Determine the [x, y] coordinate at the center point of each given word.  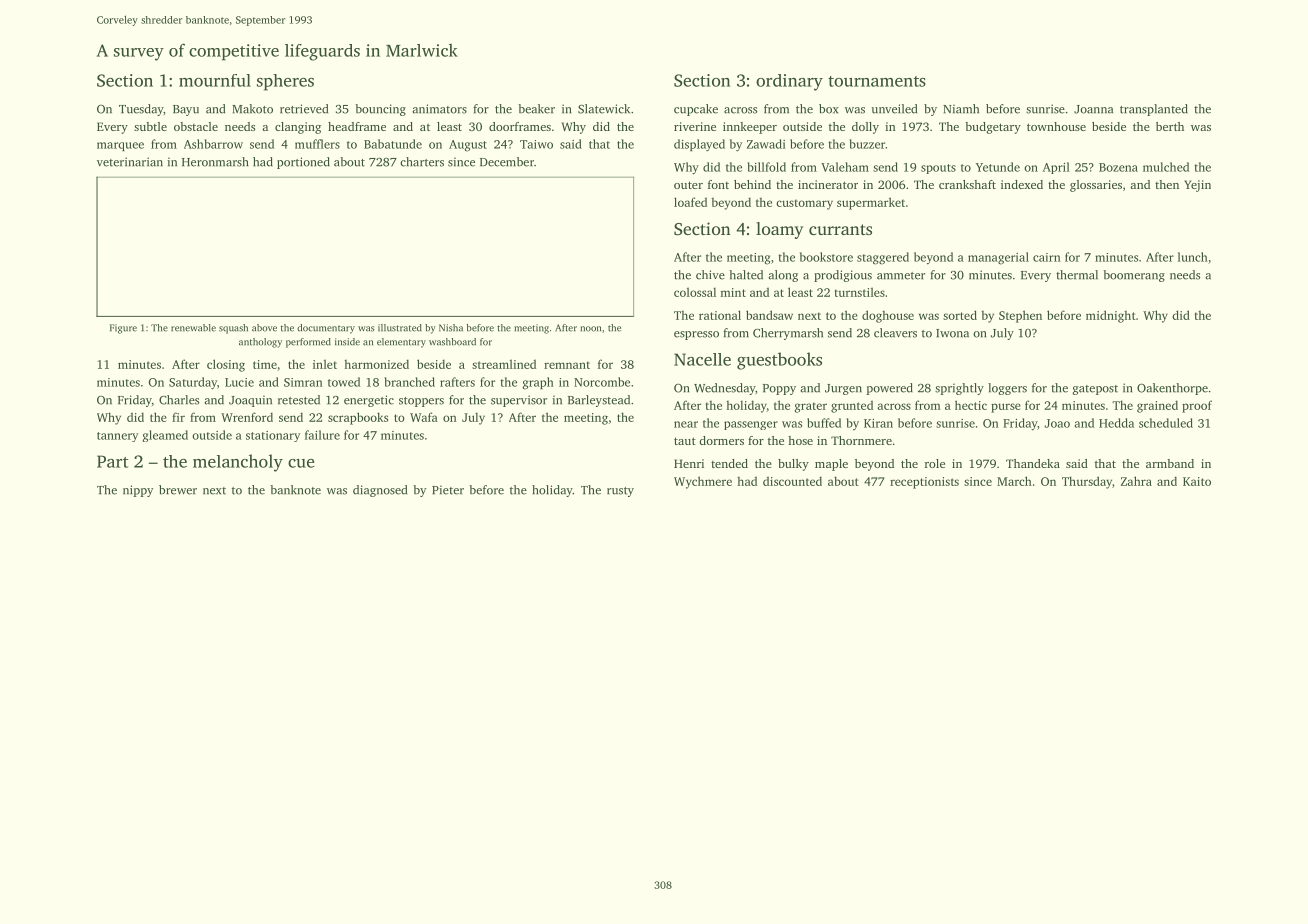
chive [710, 275]
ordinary [789, 82]
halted [746, 275]
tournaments [877, 81]
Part [112, 461]
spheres [285, 82]
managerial [998, 258]
